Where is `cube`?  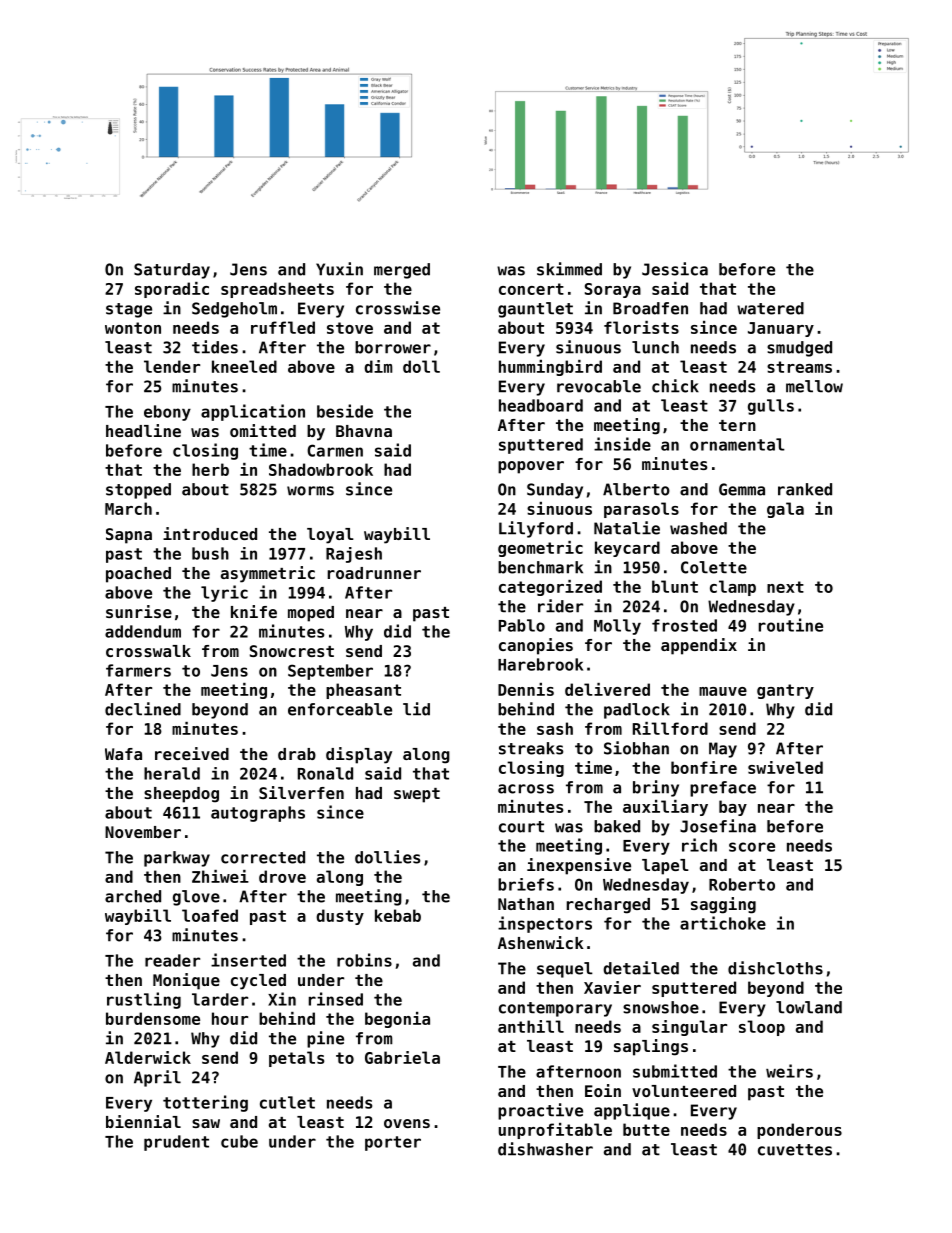 cube is located at coordinates (239, 1141).
